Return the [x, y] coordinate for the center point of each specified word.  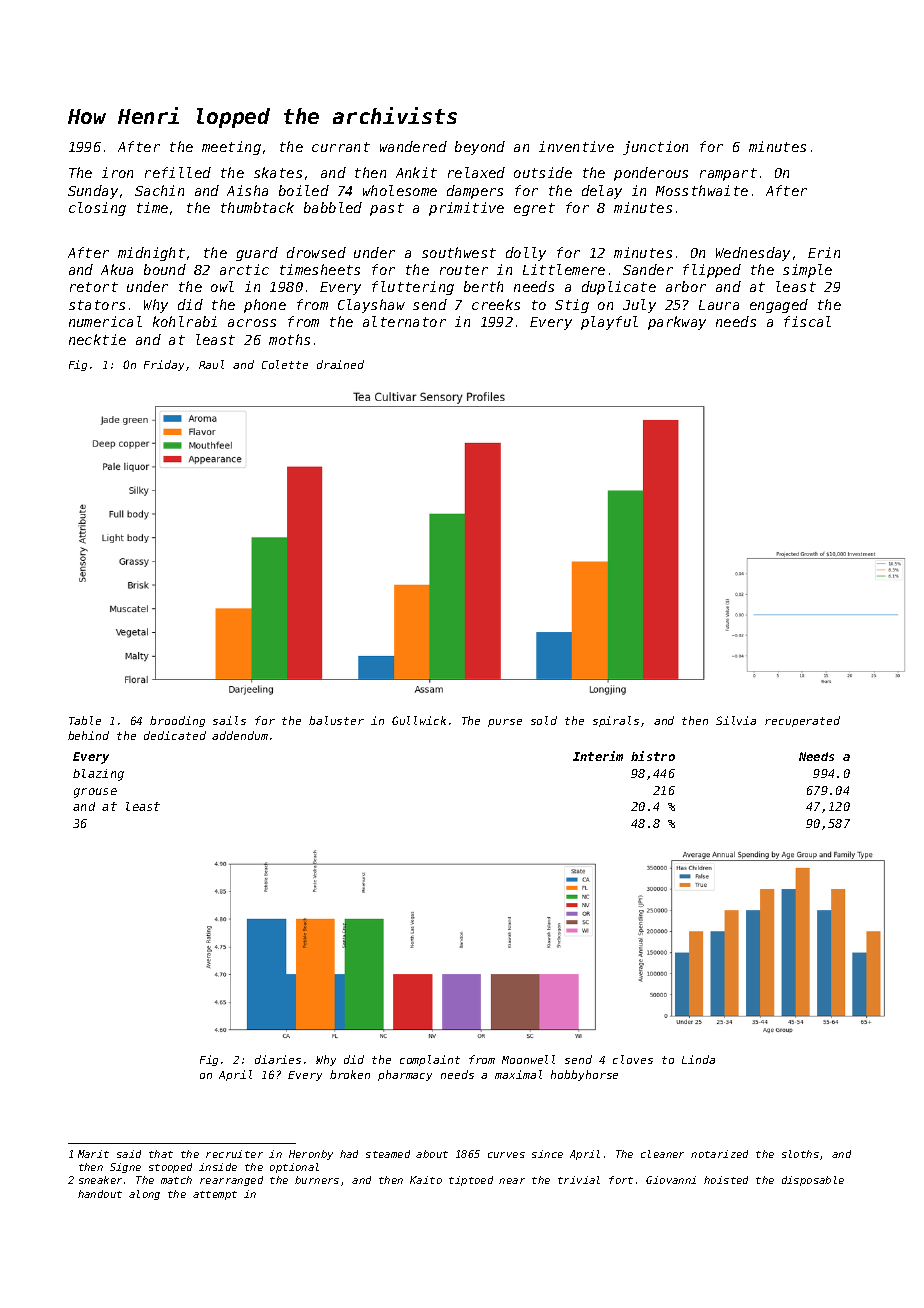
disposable [813, 1181]
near [512, 1181]
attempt [215, 1195]
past [387, 209]
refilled [178, 172]
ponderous [651, 174]
